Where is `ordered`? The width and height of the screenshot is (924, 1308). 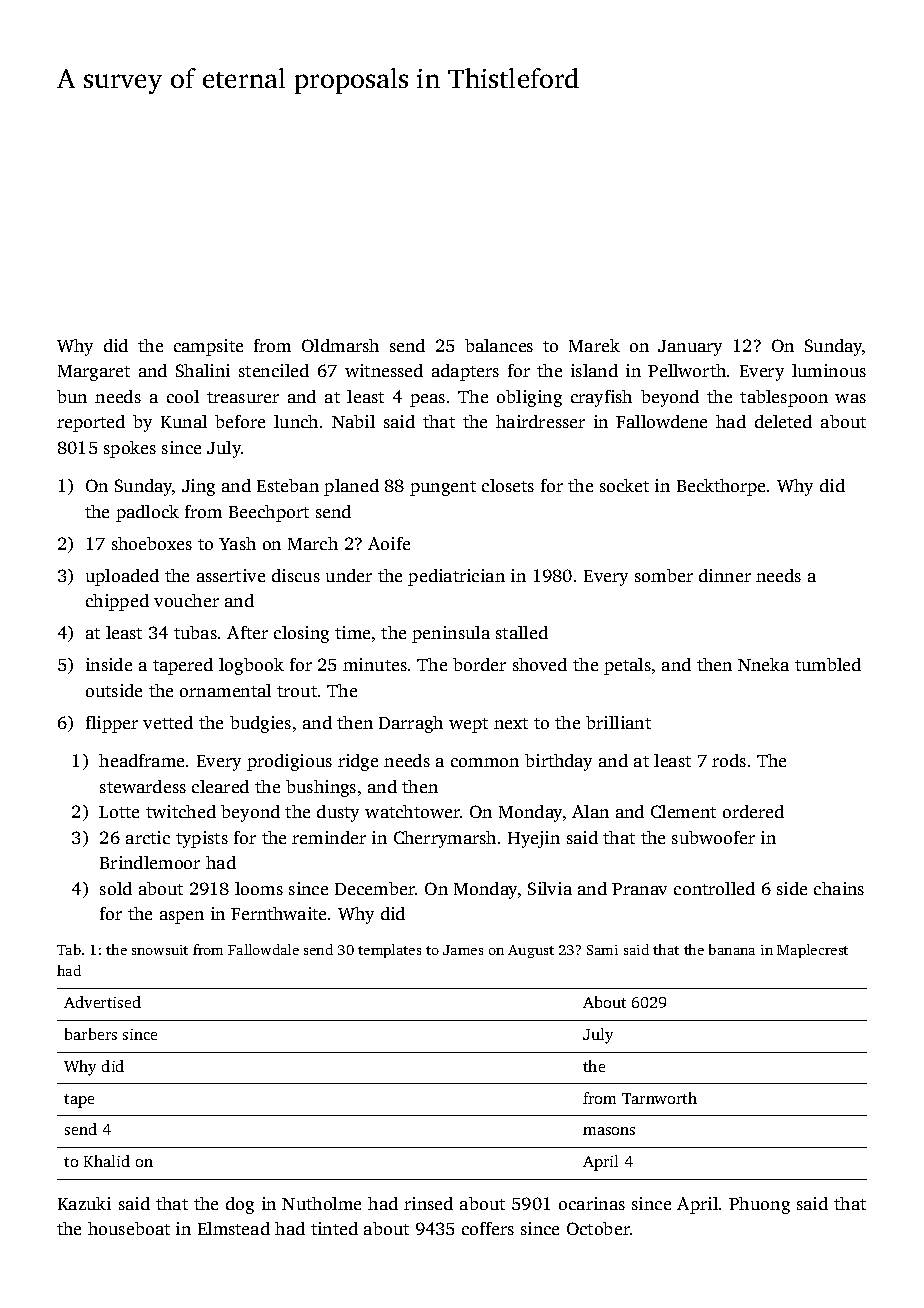
ordered is located at coordinates (753, 811).
